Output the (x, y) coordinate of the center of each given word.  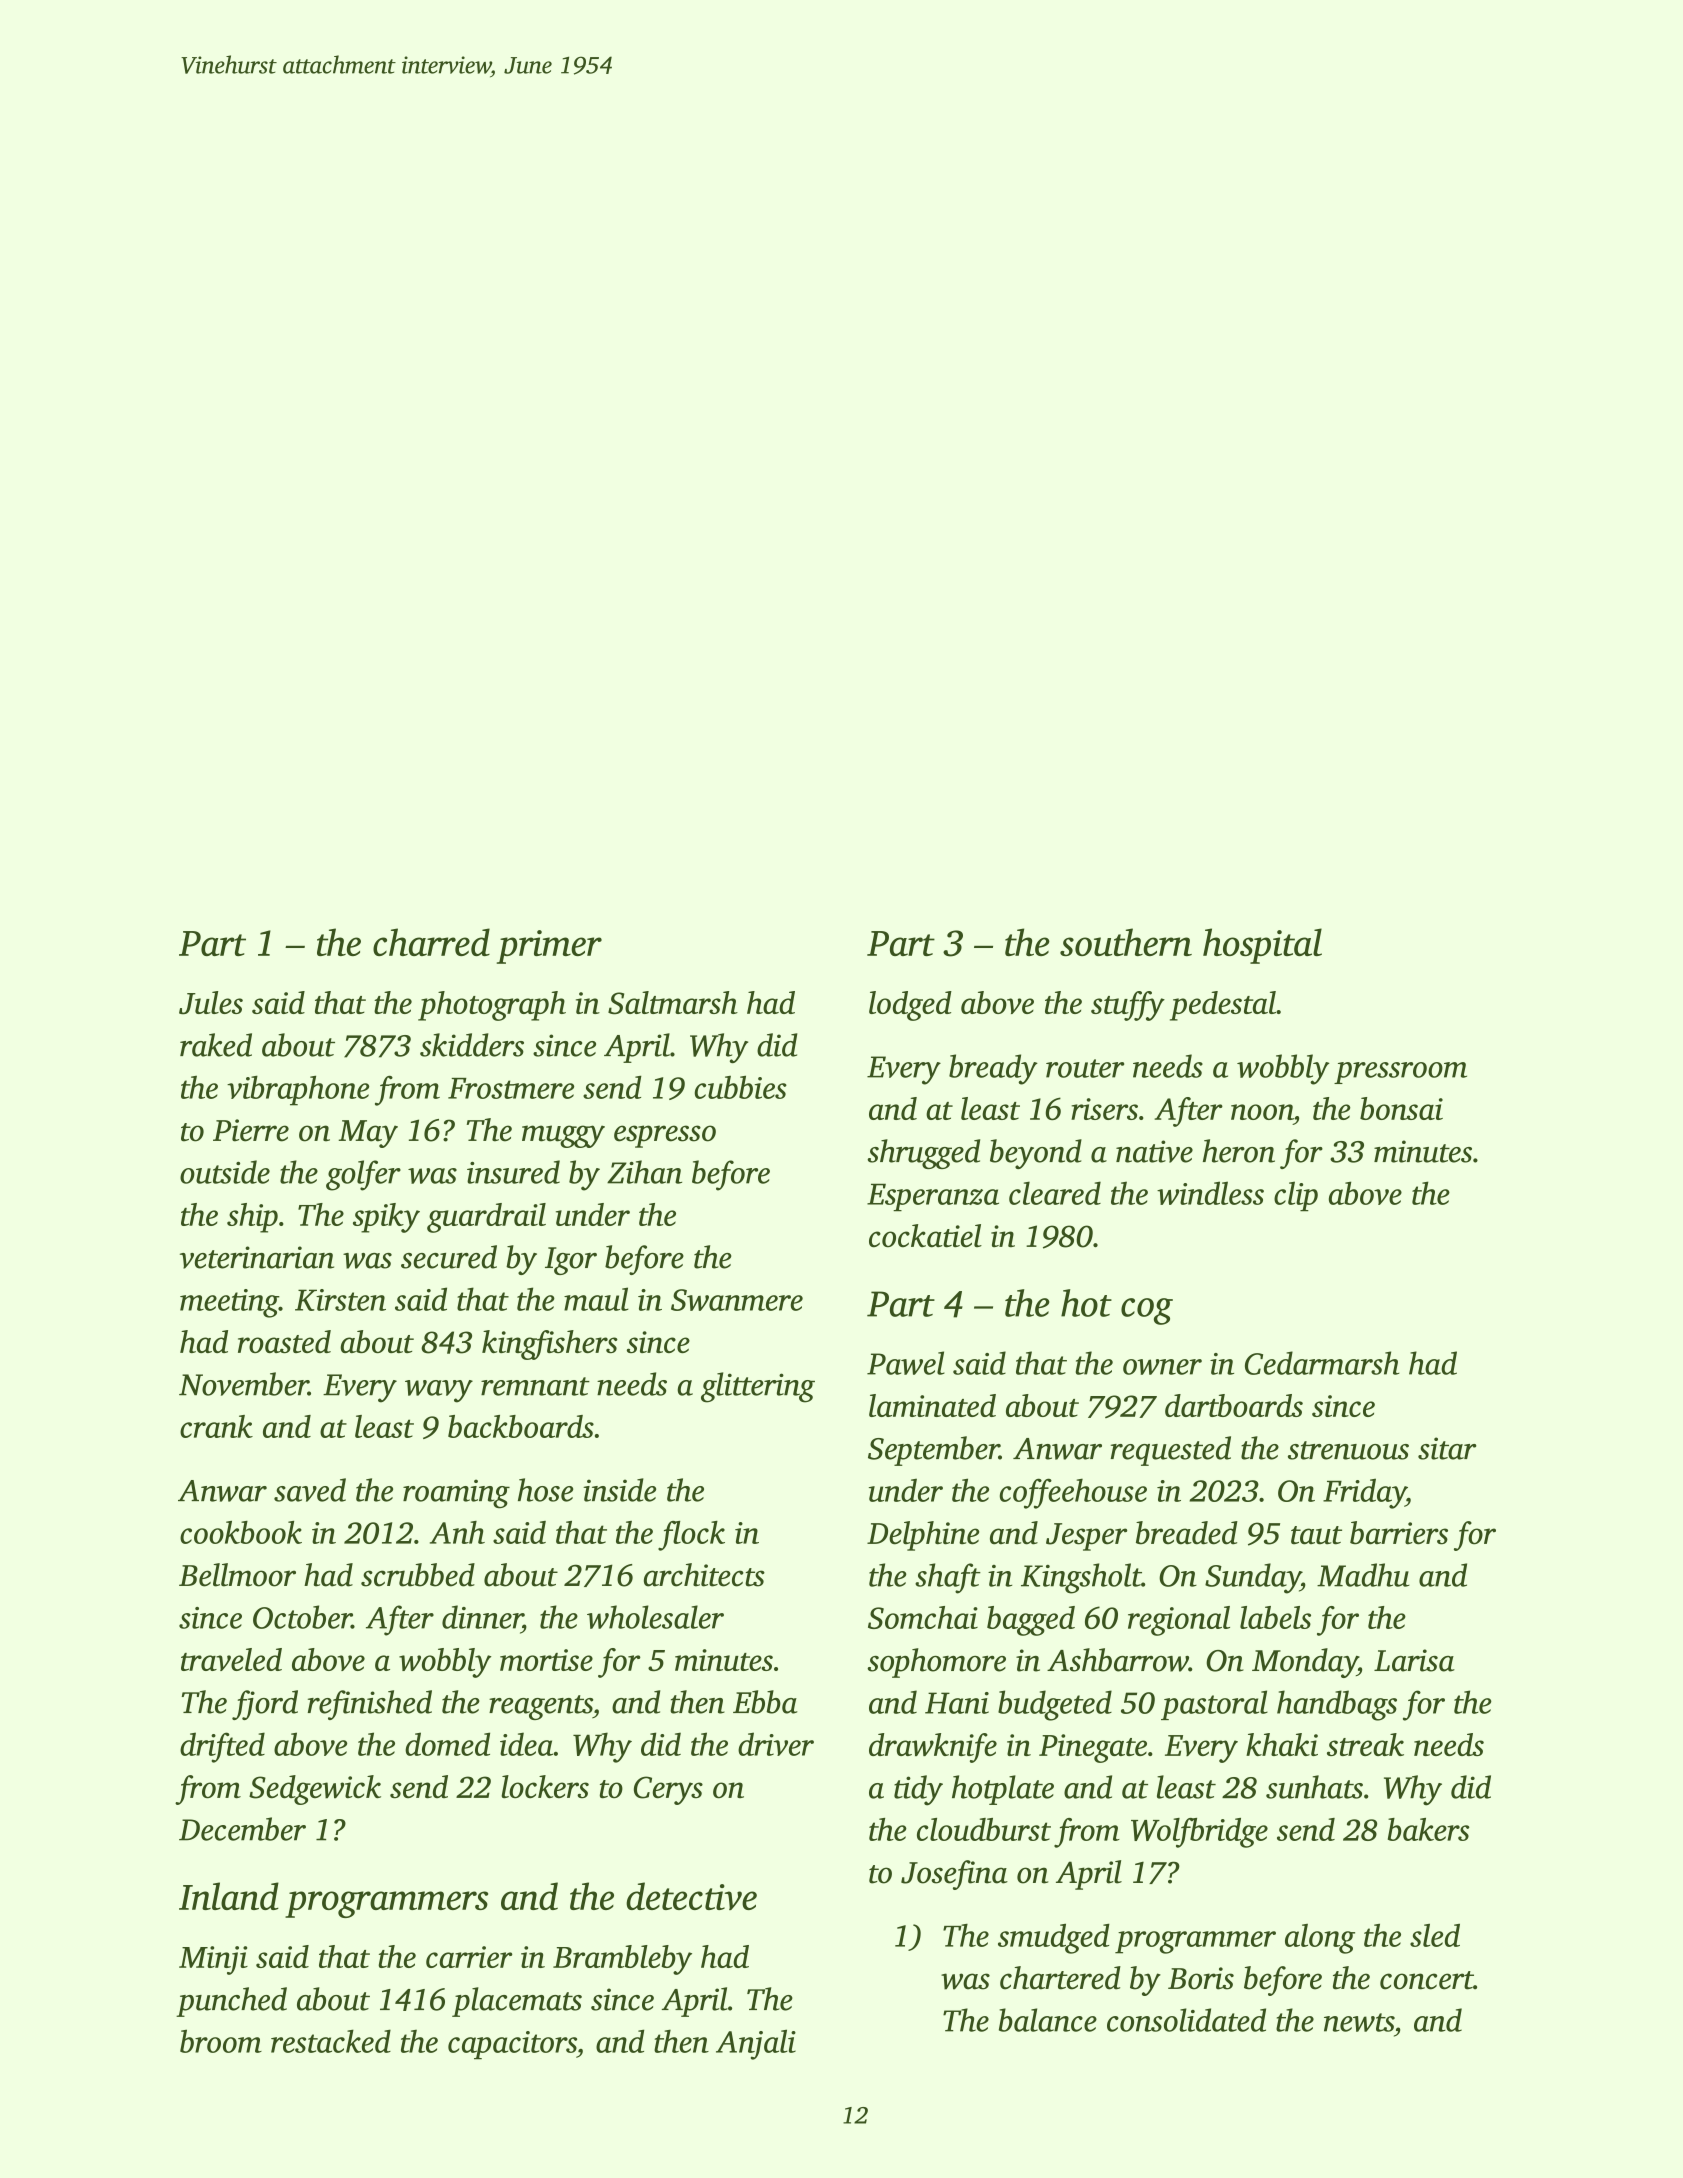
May (368, 1134)
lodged (910, 1006)
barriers (1399, 1533)
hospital (1262, 946)
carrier (469, 1957)
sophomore (936, 1663)
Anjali (756, 2044)
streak (1365, 1744)
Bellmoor (237, 1575)
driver (776, 1744)
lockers (545, 1787)
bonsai (1401, 1108)
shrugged (923, 1154)
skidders (472, 1045)
